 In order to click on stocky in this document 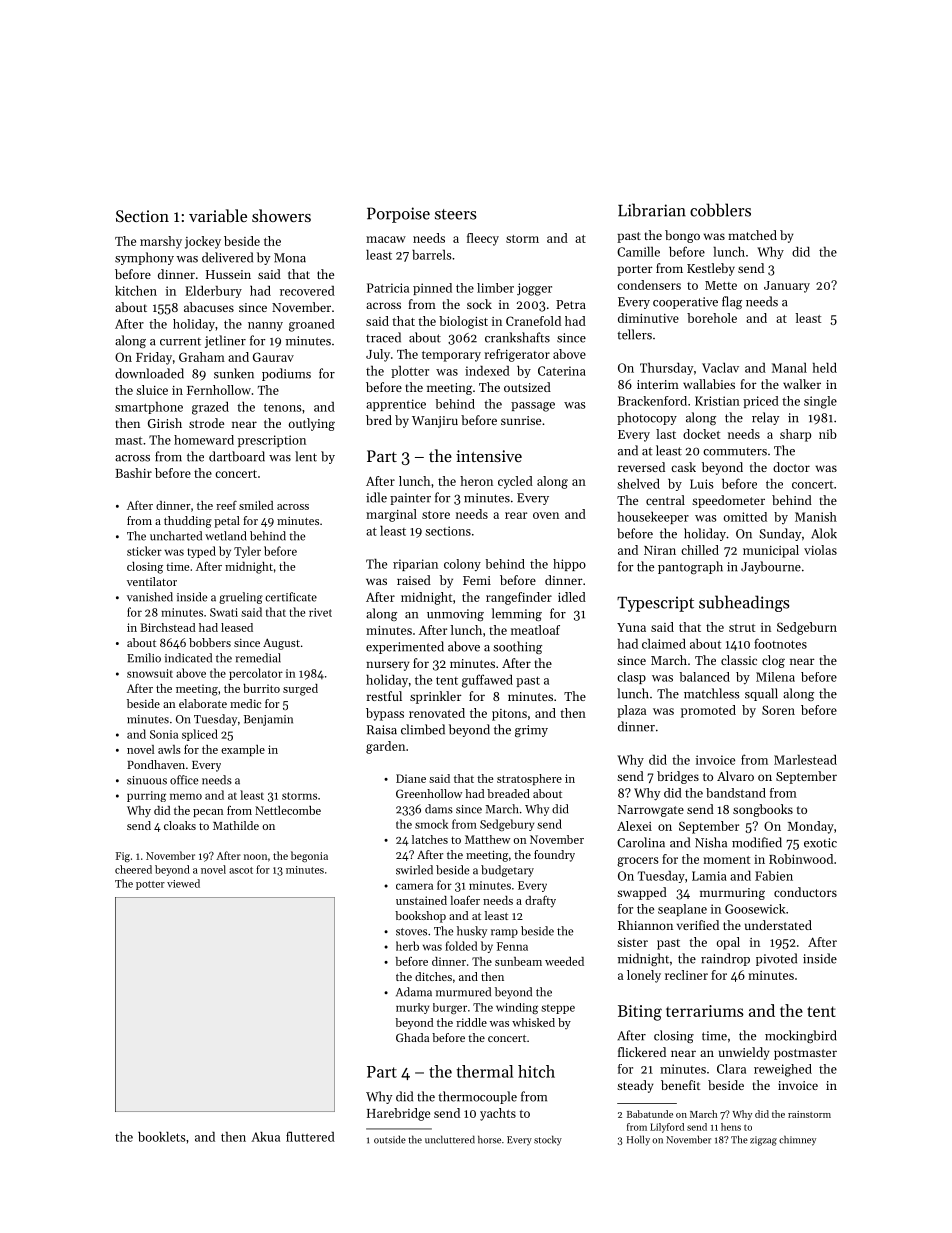, I will do `click(548, 1140)`.
